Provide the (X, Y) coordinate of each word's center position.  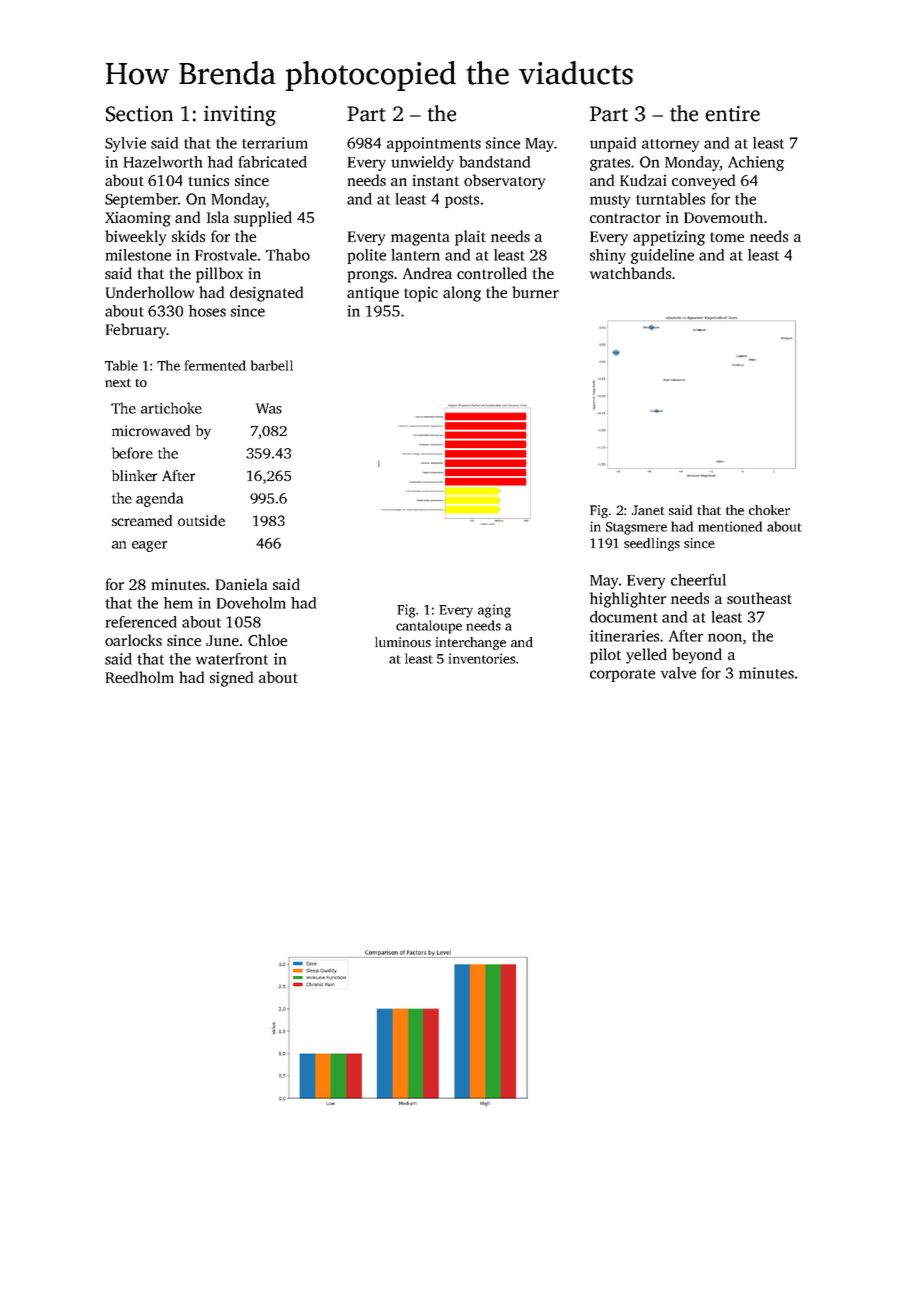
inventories (482, 658)
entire (732, 113)
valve (678, 673)
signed (231, 679)
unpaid (613, 144)
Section (139, 114)
